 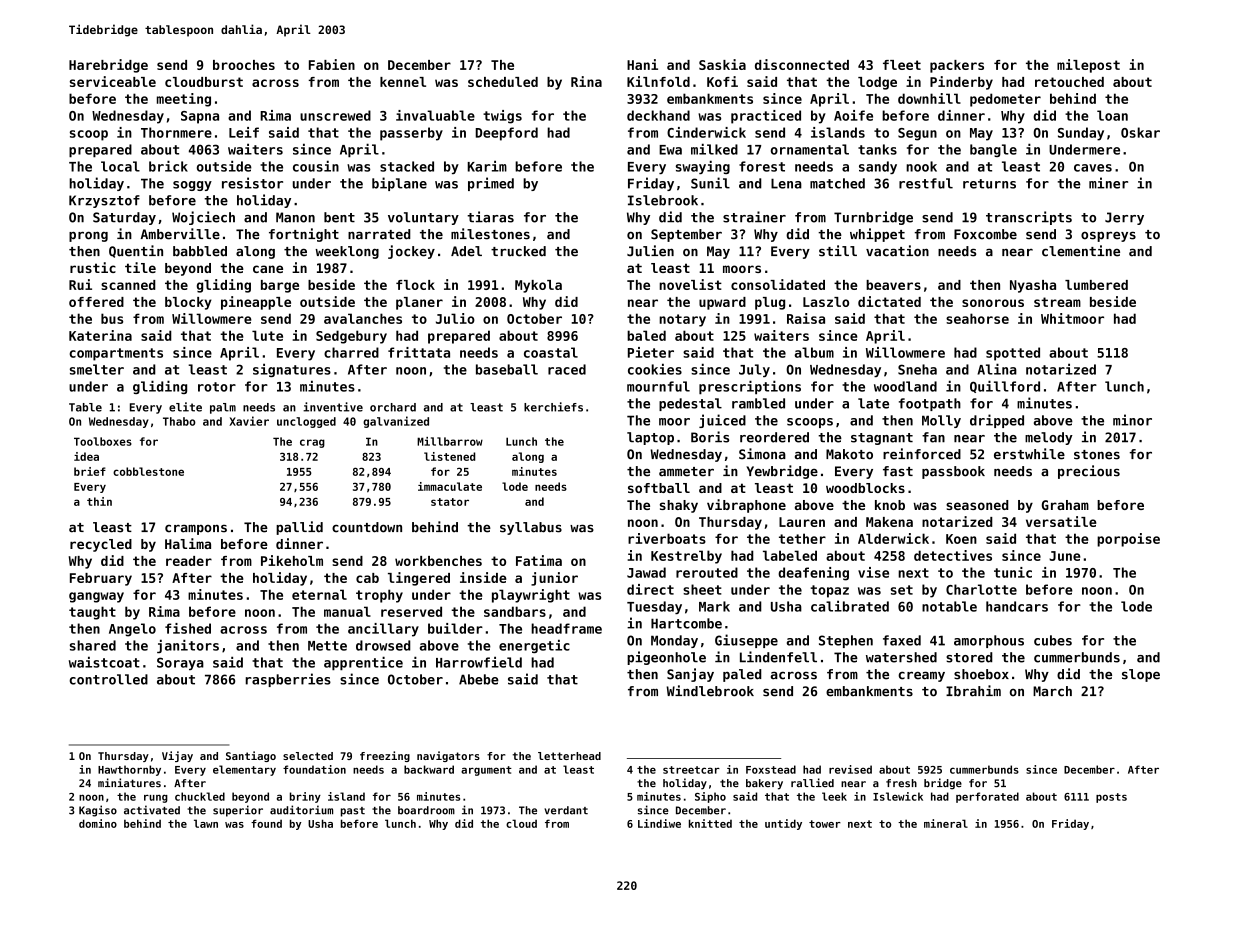 I want to click on Deepford, so click(x=507, y=134).
